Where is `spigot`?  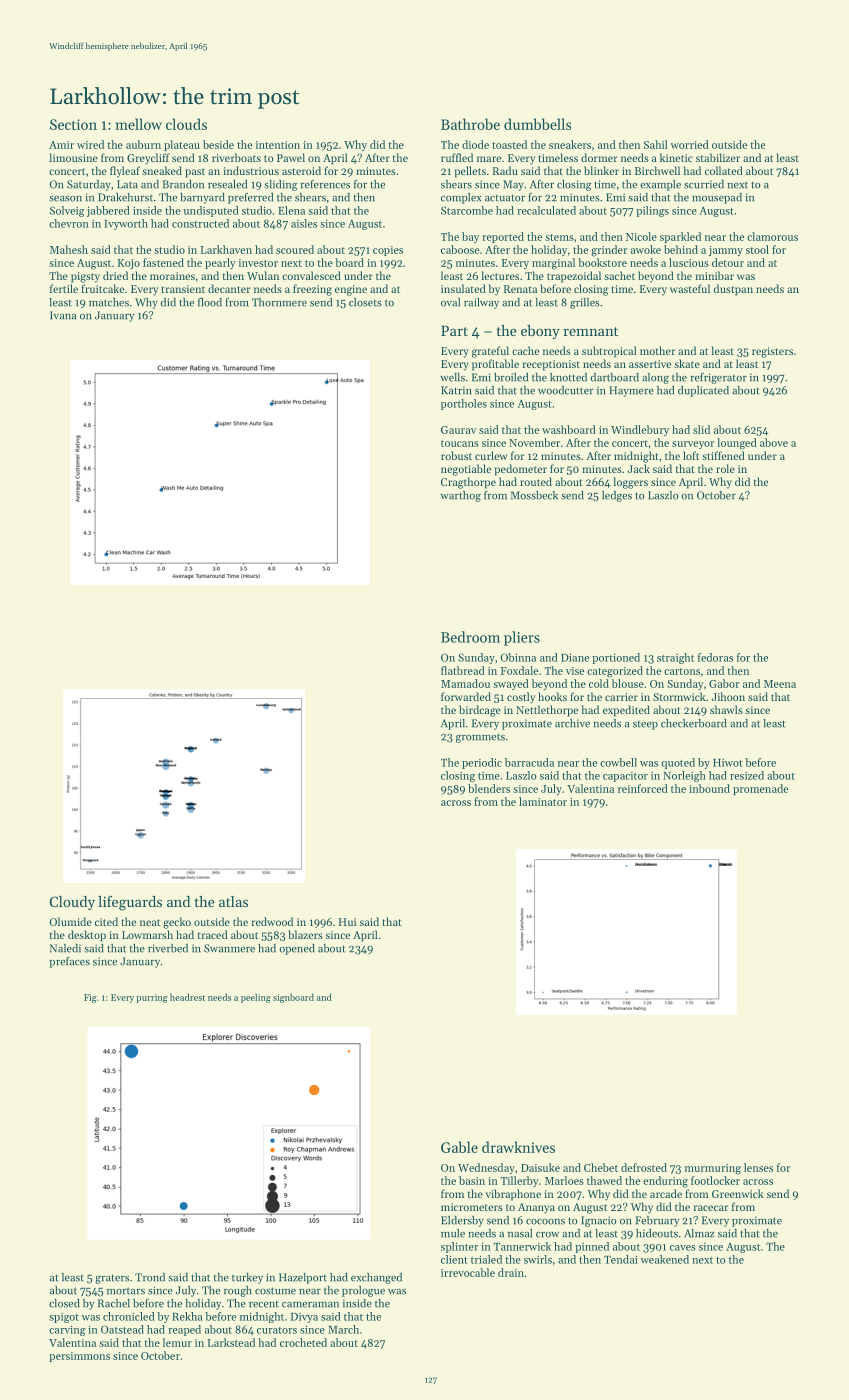 spigot is located at coordinates (64, 1318).
